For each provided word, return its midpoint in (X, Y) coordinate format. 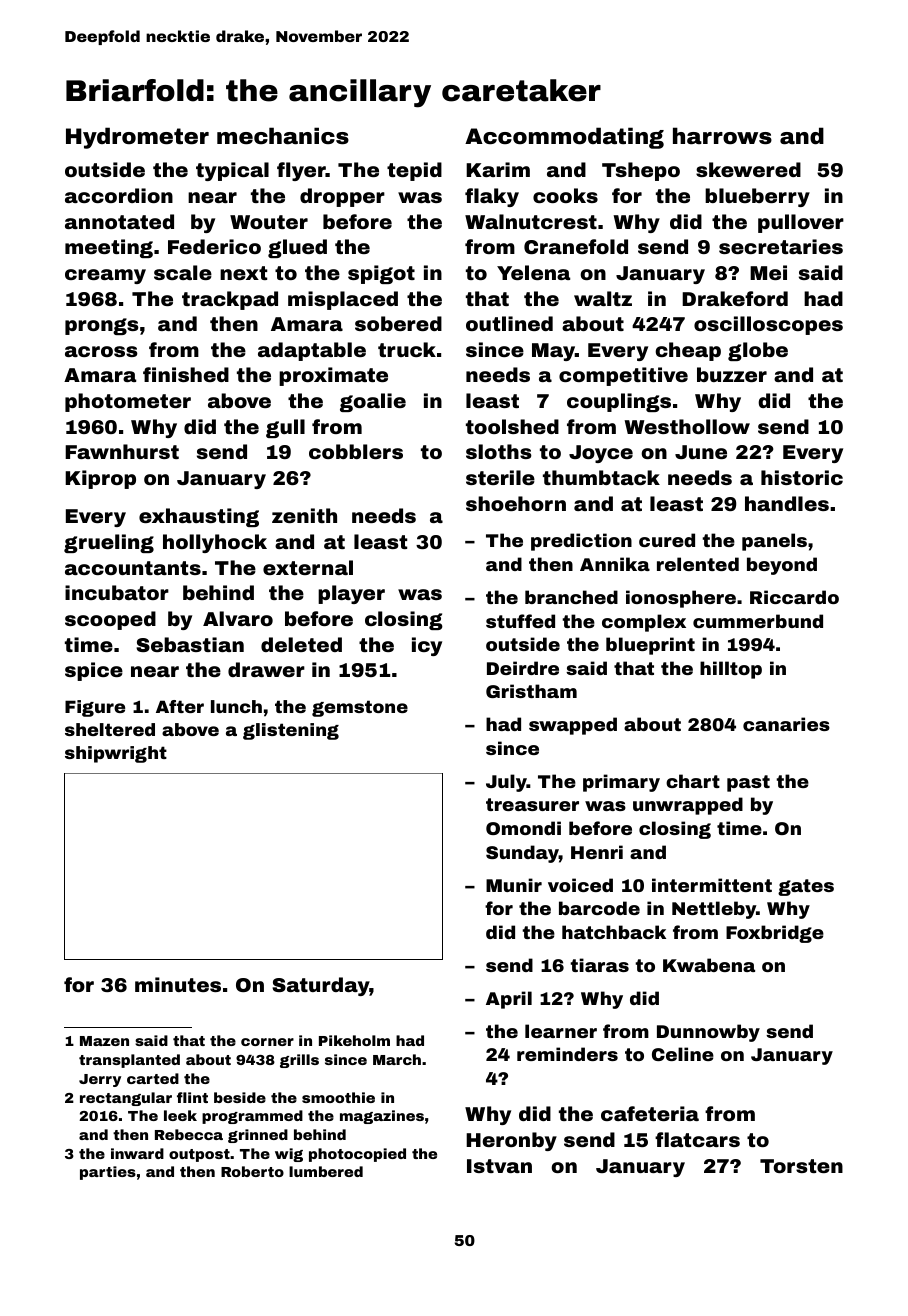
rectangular (126, 1099)
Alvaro (238, 618)
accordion (119, 195)
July (506, 783)
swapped (573, 726)
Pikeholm (354, 1040)
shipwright (116, 754)
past (748, 783)
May (553, 352)
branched (571, 597)
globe (758, 351)
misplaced (343, 300)
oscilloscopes (768, 325)
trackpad (230, 300)
